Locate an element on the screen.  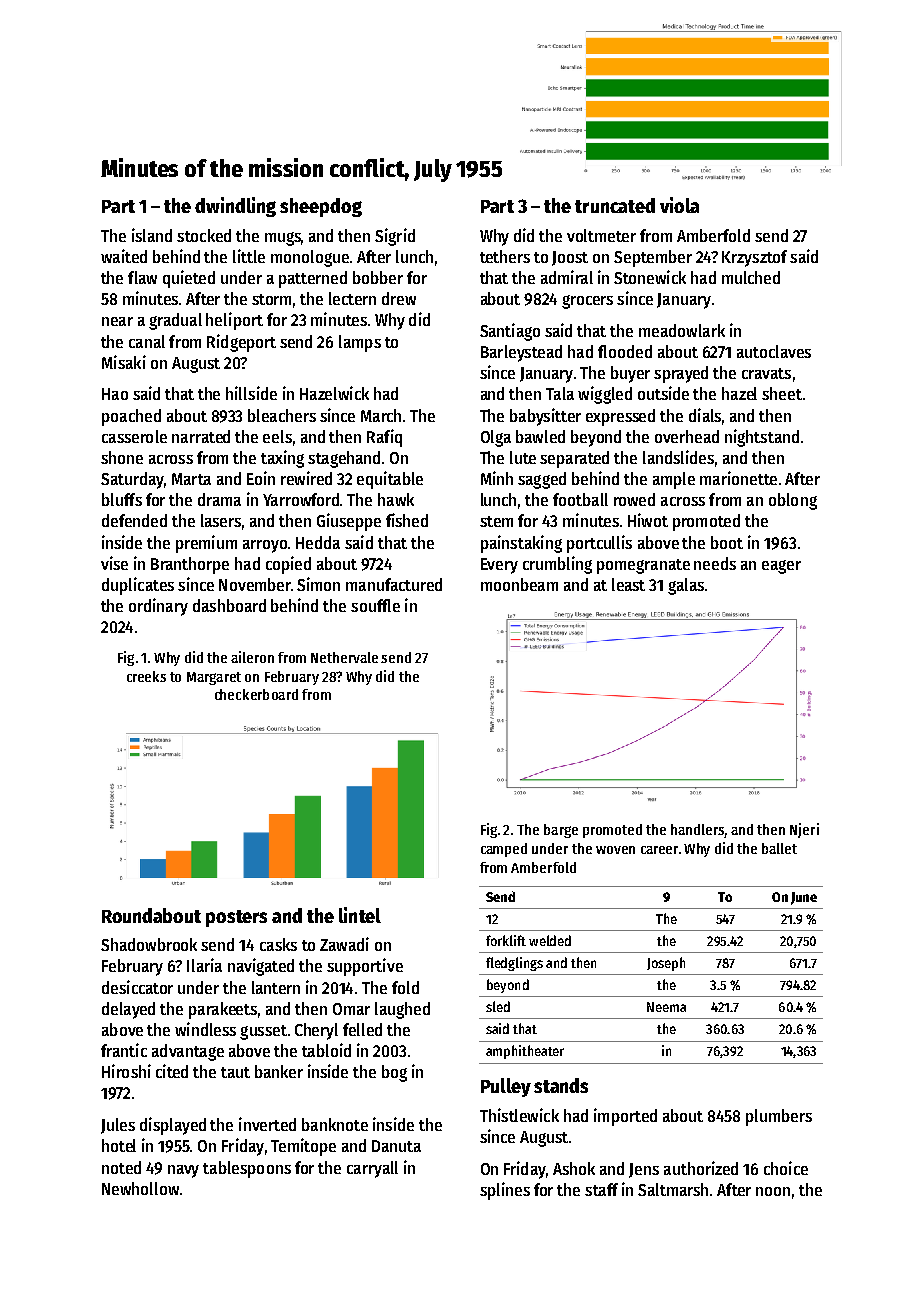
Ashok is located at coordinates (574, 1168).
